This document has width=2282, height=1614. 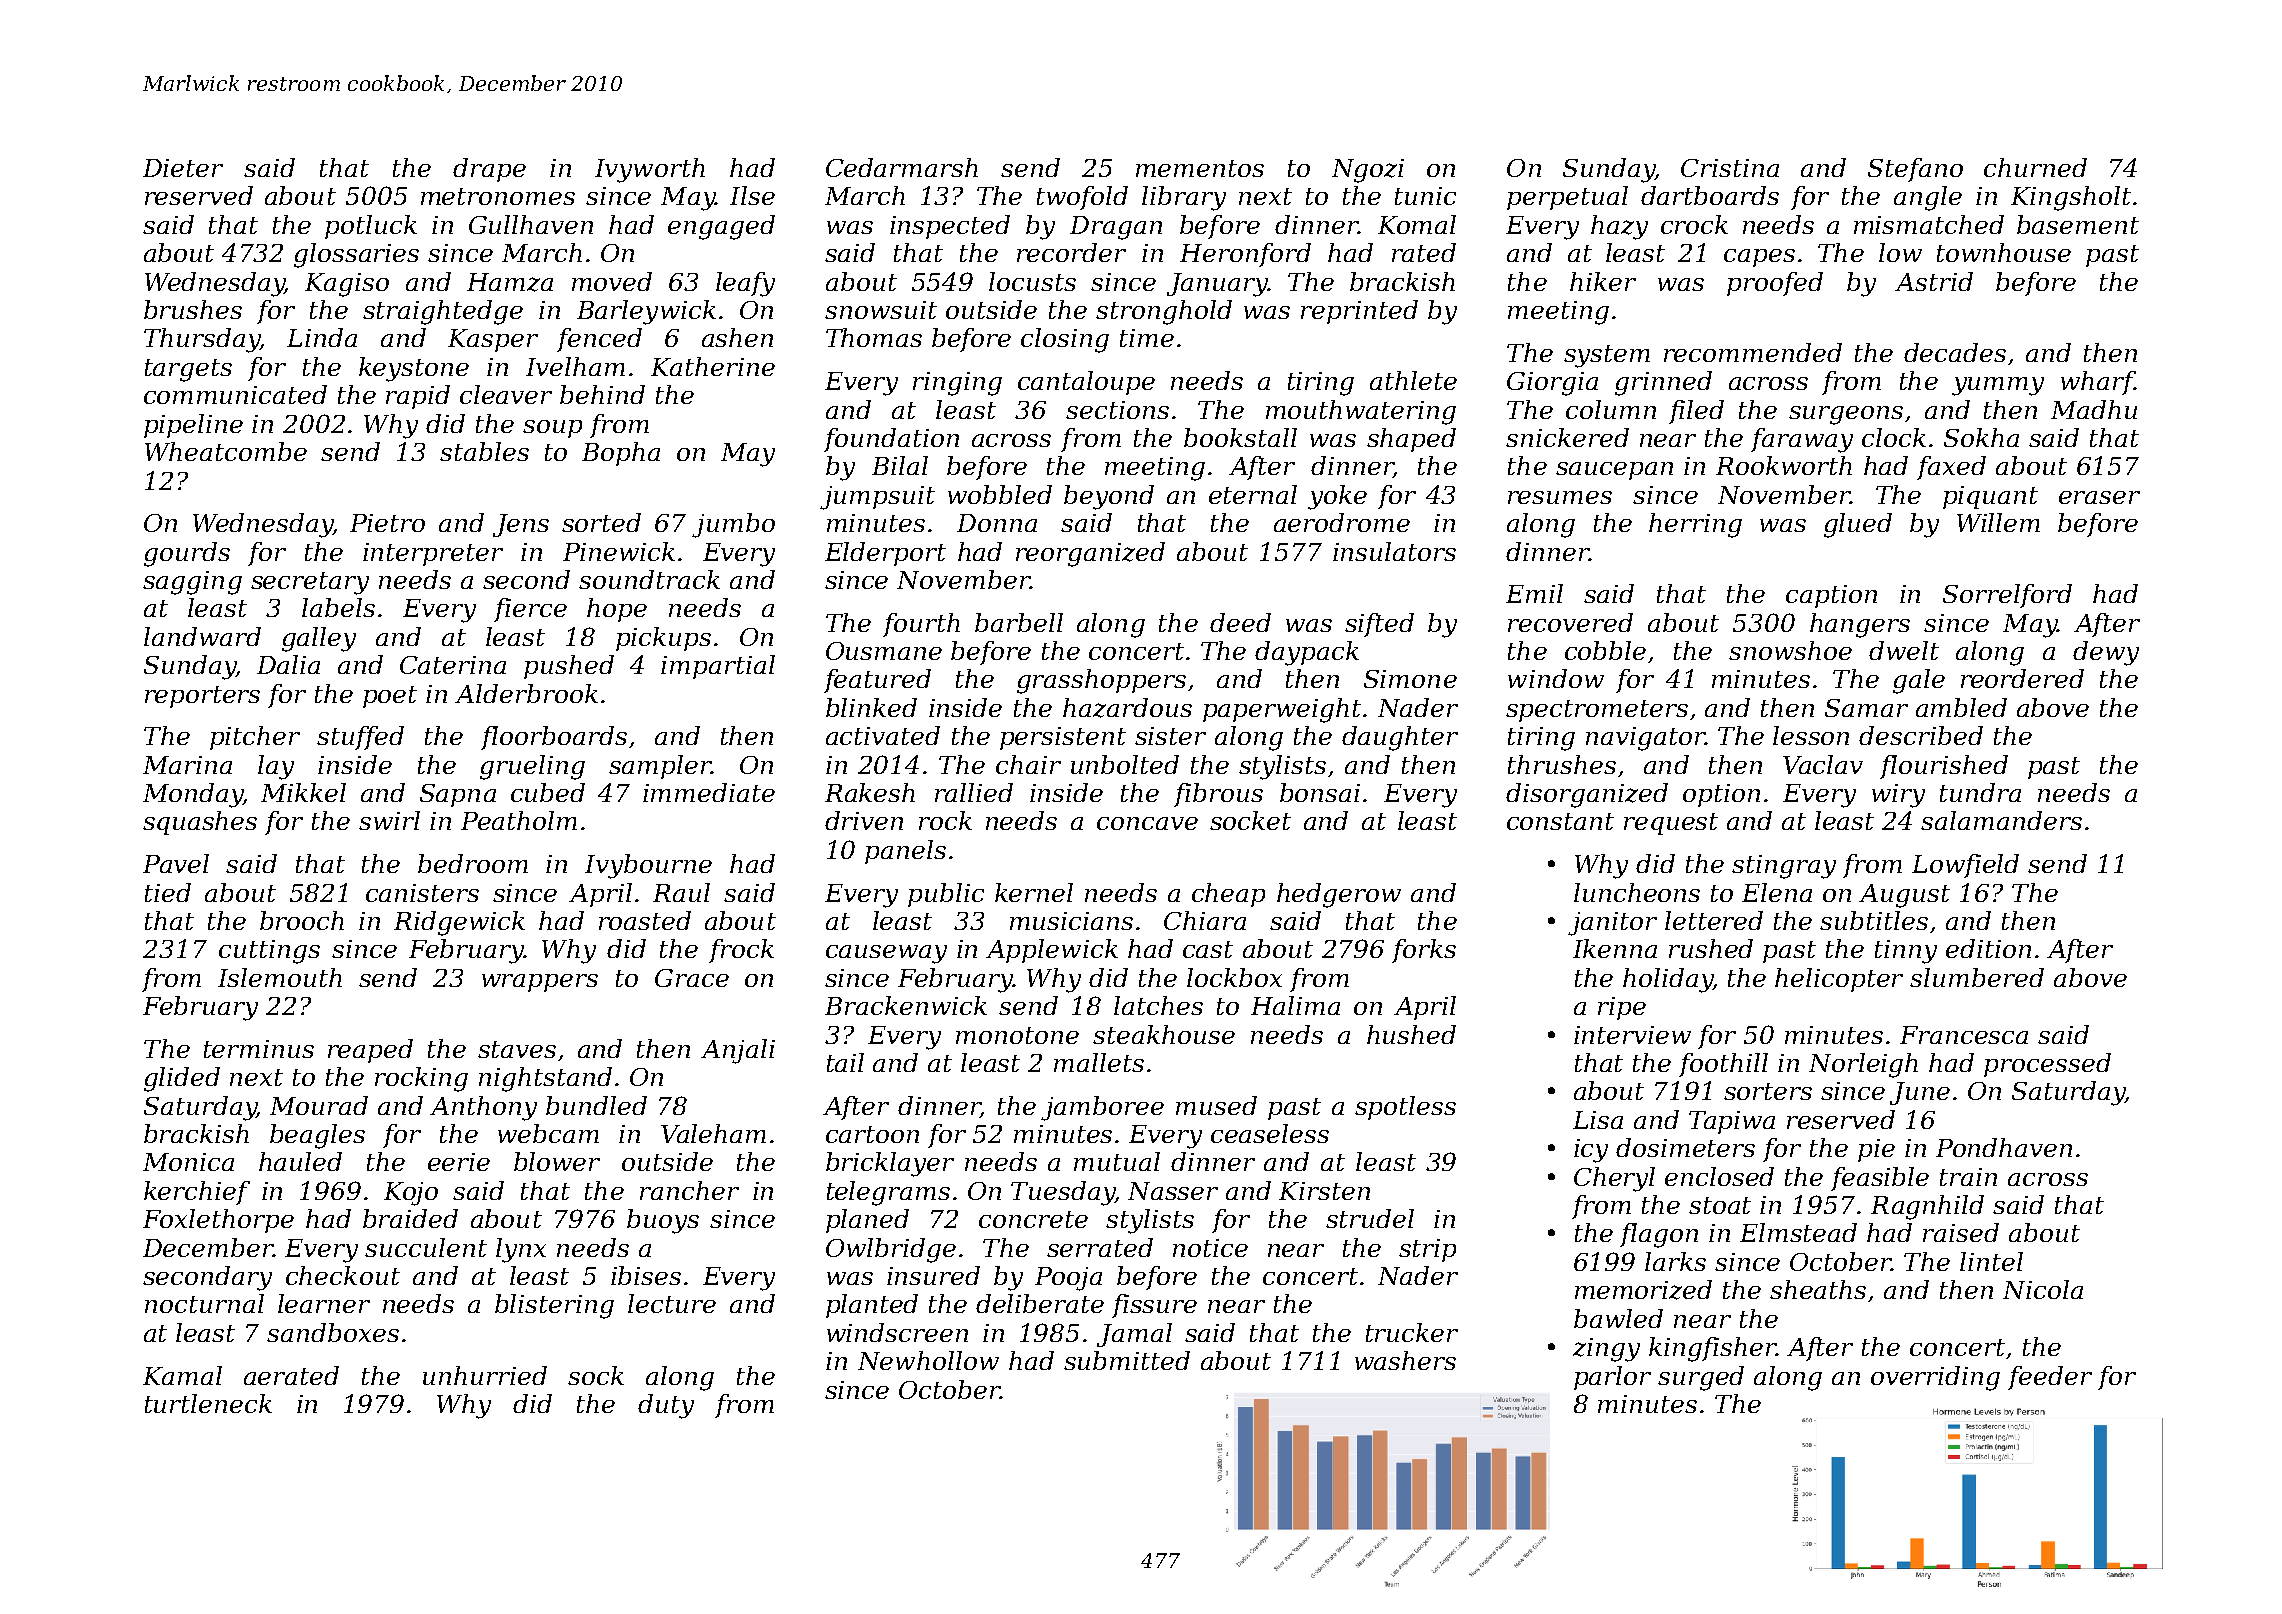 What do you see at coordinates (554, 1306) in the document?
I see `blistering` at bounding box center [554, 1306].
